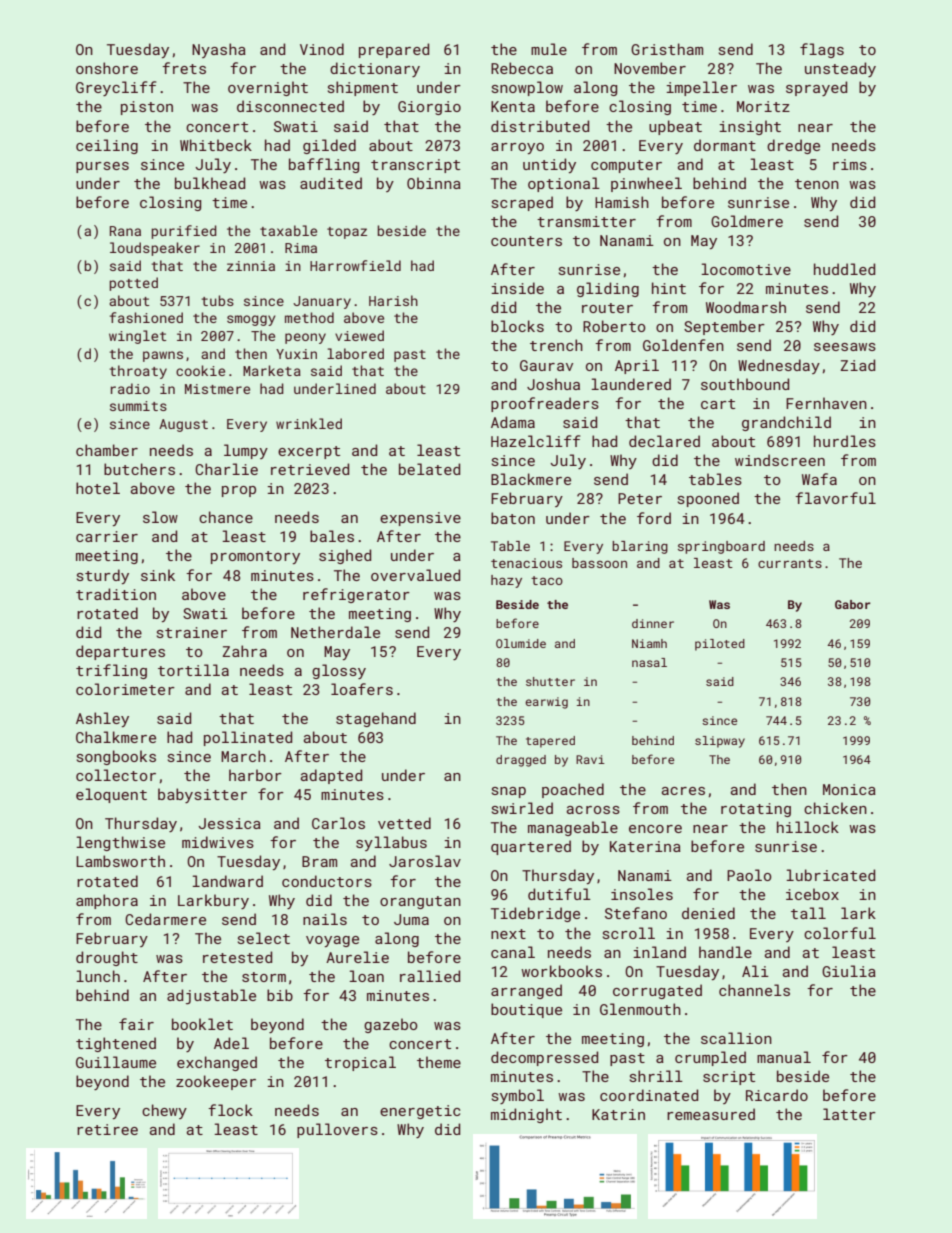 This screenshot has width=952, height=1233. Describe the element at coordinates (506, 581) in the screenshot. I see `hazy` at that location.
